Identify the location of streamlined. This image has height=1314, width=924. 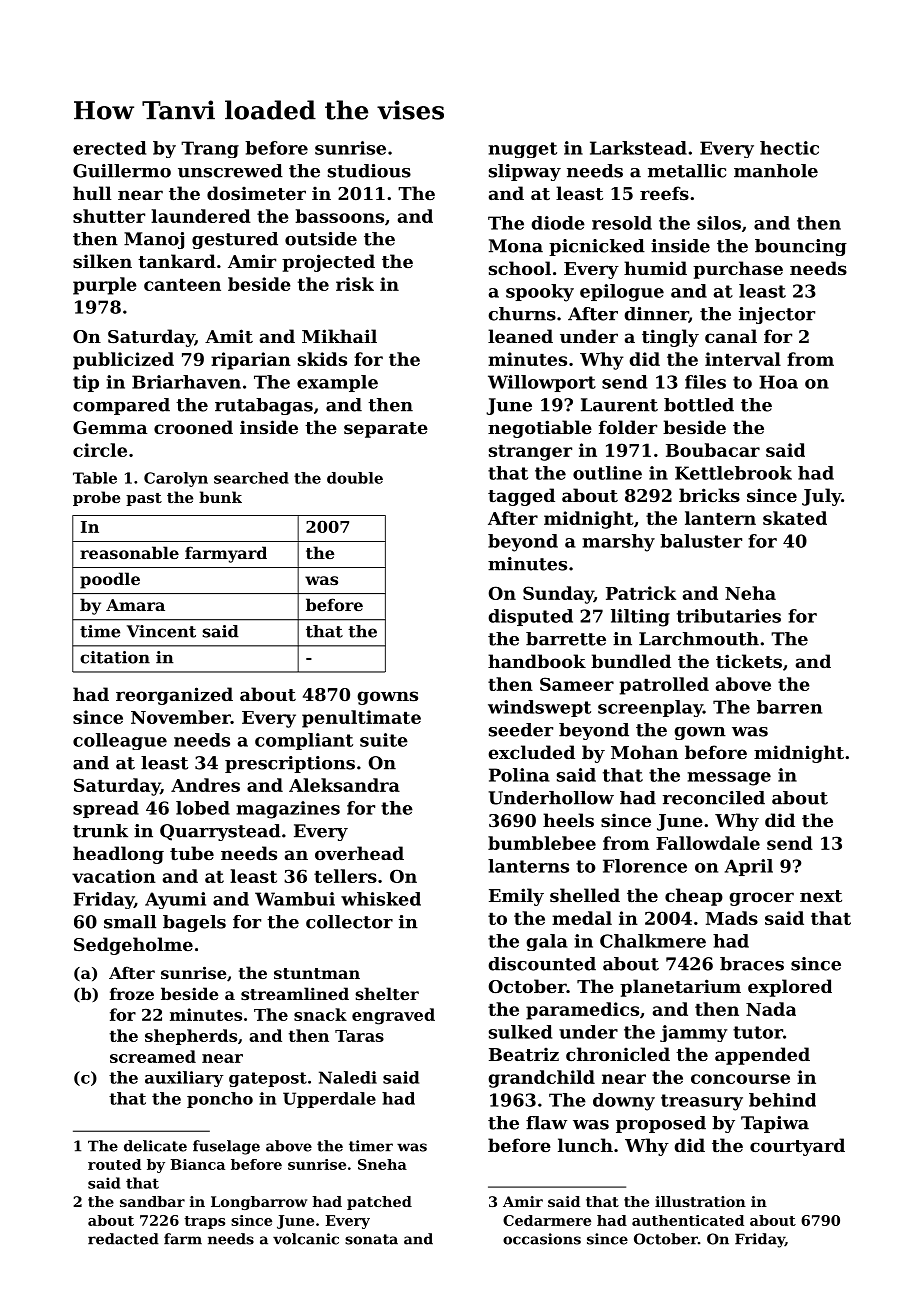
(295, 993).
